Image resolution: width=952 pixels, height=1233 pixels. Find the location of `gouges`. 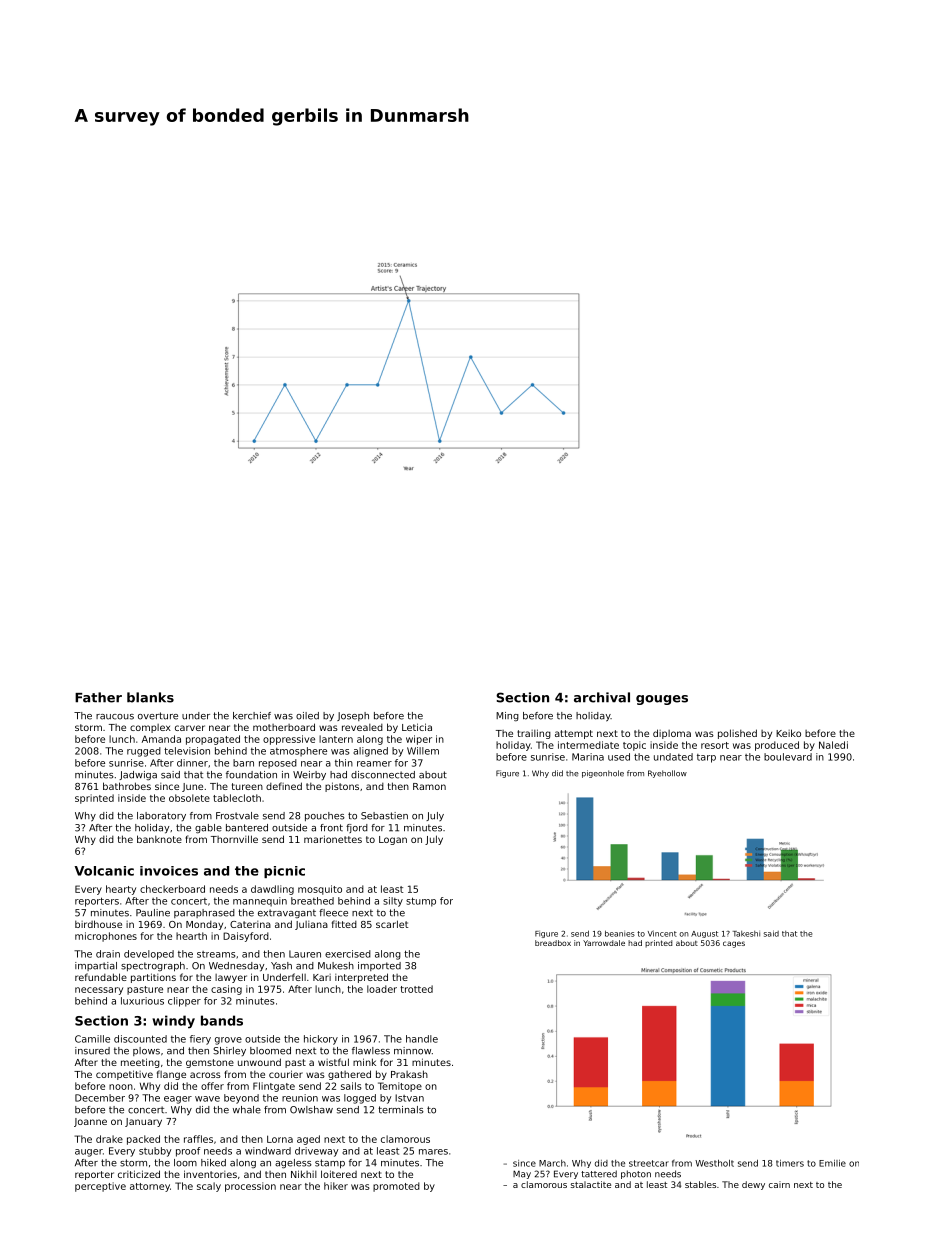

gouges is located at coordinates (662, 700).
